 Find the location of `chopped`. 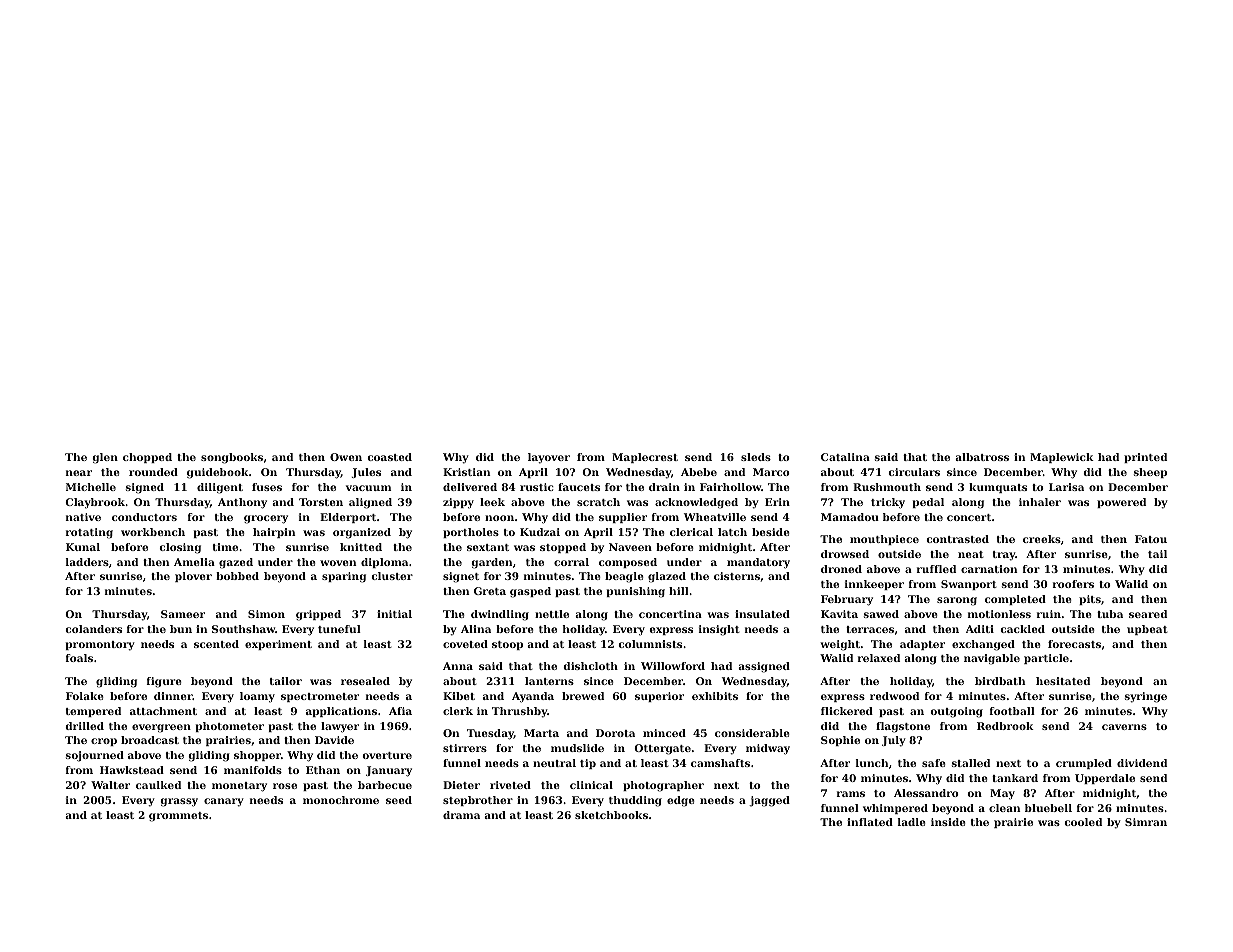

chopped is located at coordinates (147, 458).
